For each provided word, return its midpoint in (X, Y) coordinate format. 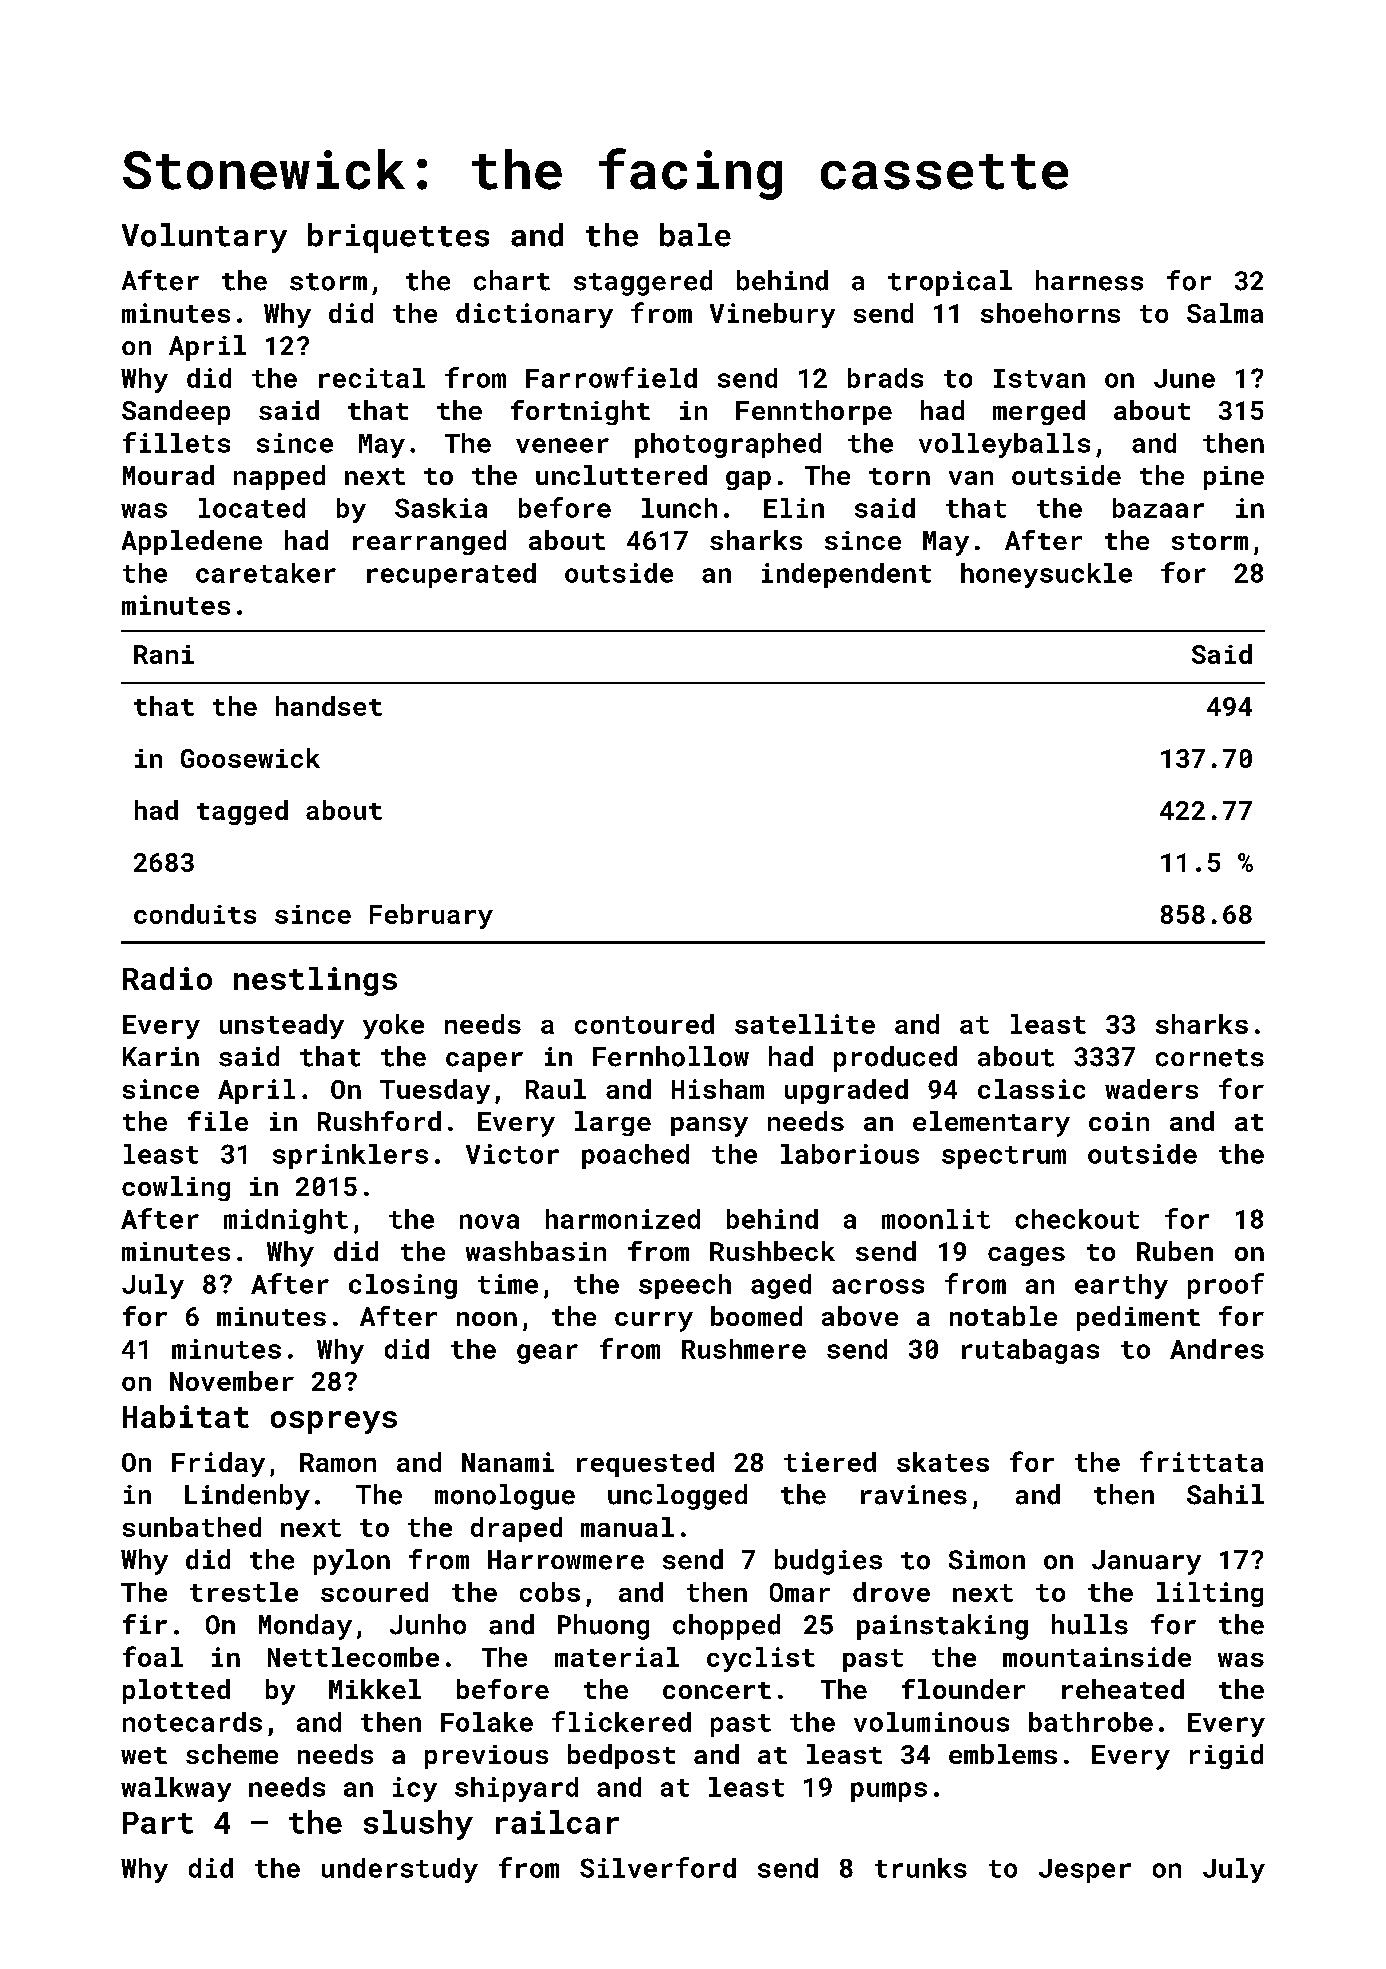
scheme (232, 1754)
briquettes (398, 238)
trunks (921, 1868)
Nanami (508, 1462)
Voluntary (204, 238)
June (1184, 378)
